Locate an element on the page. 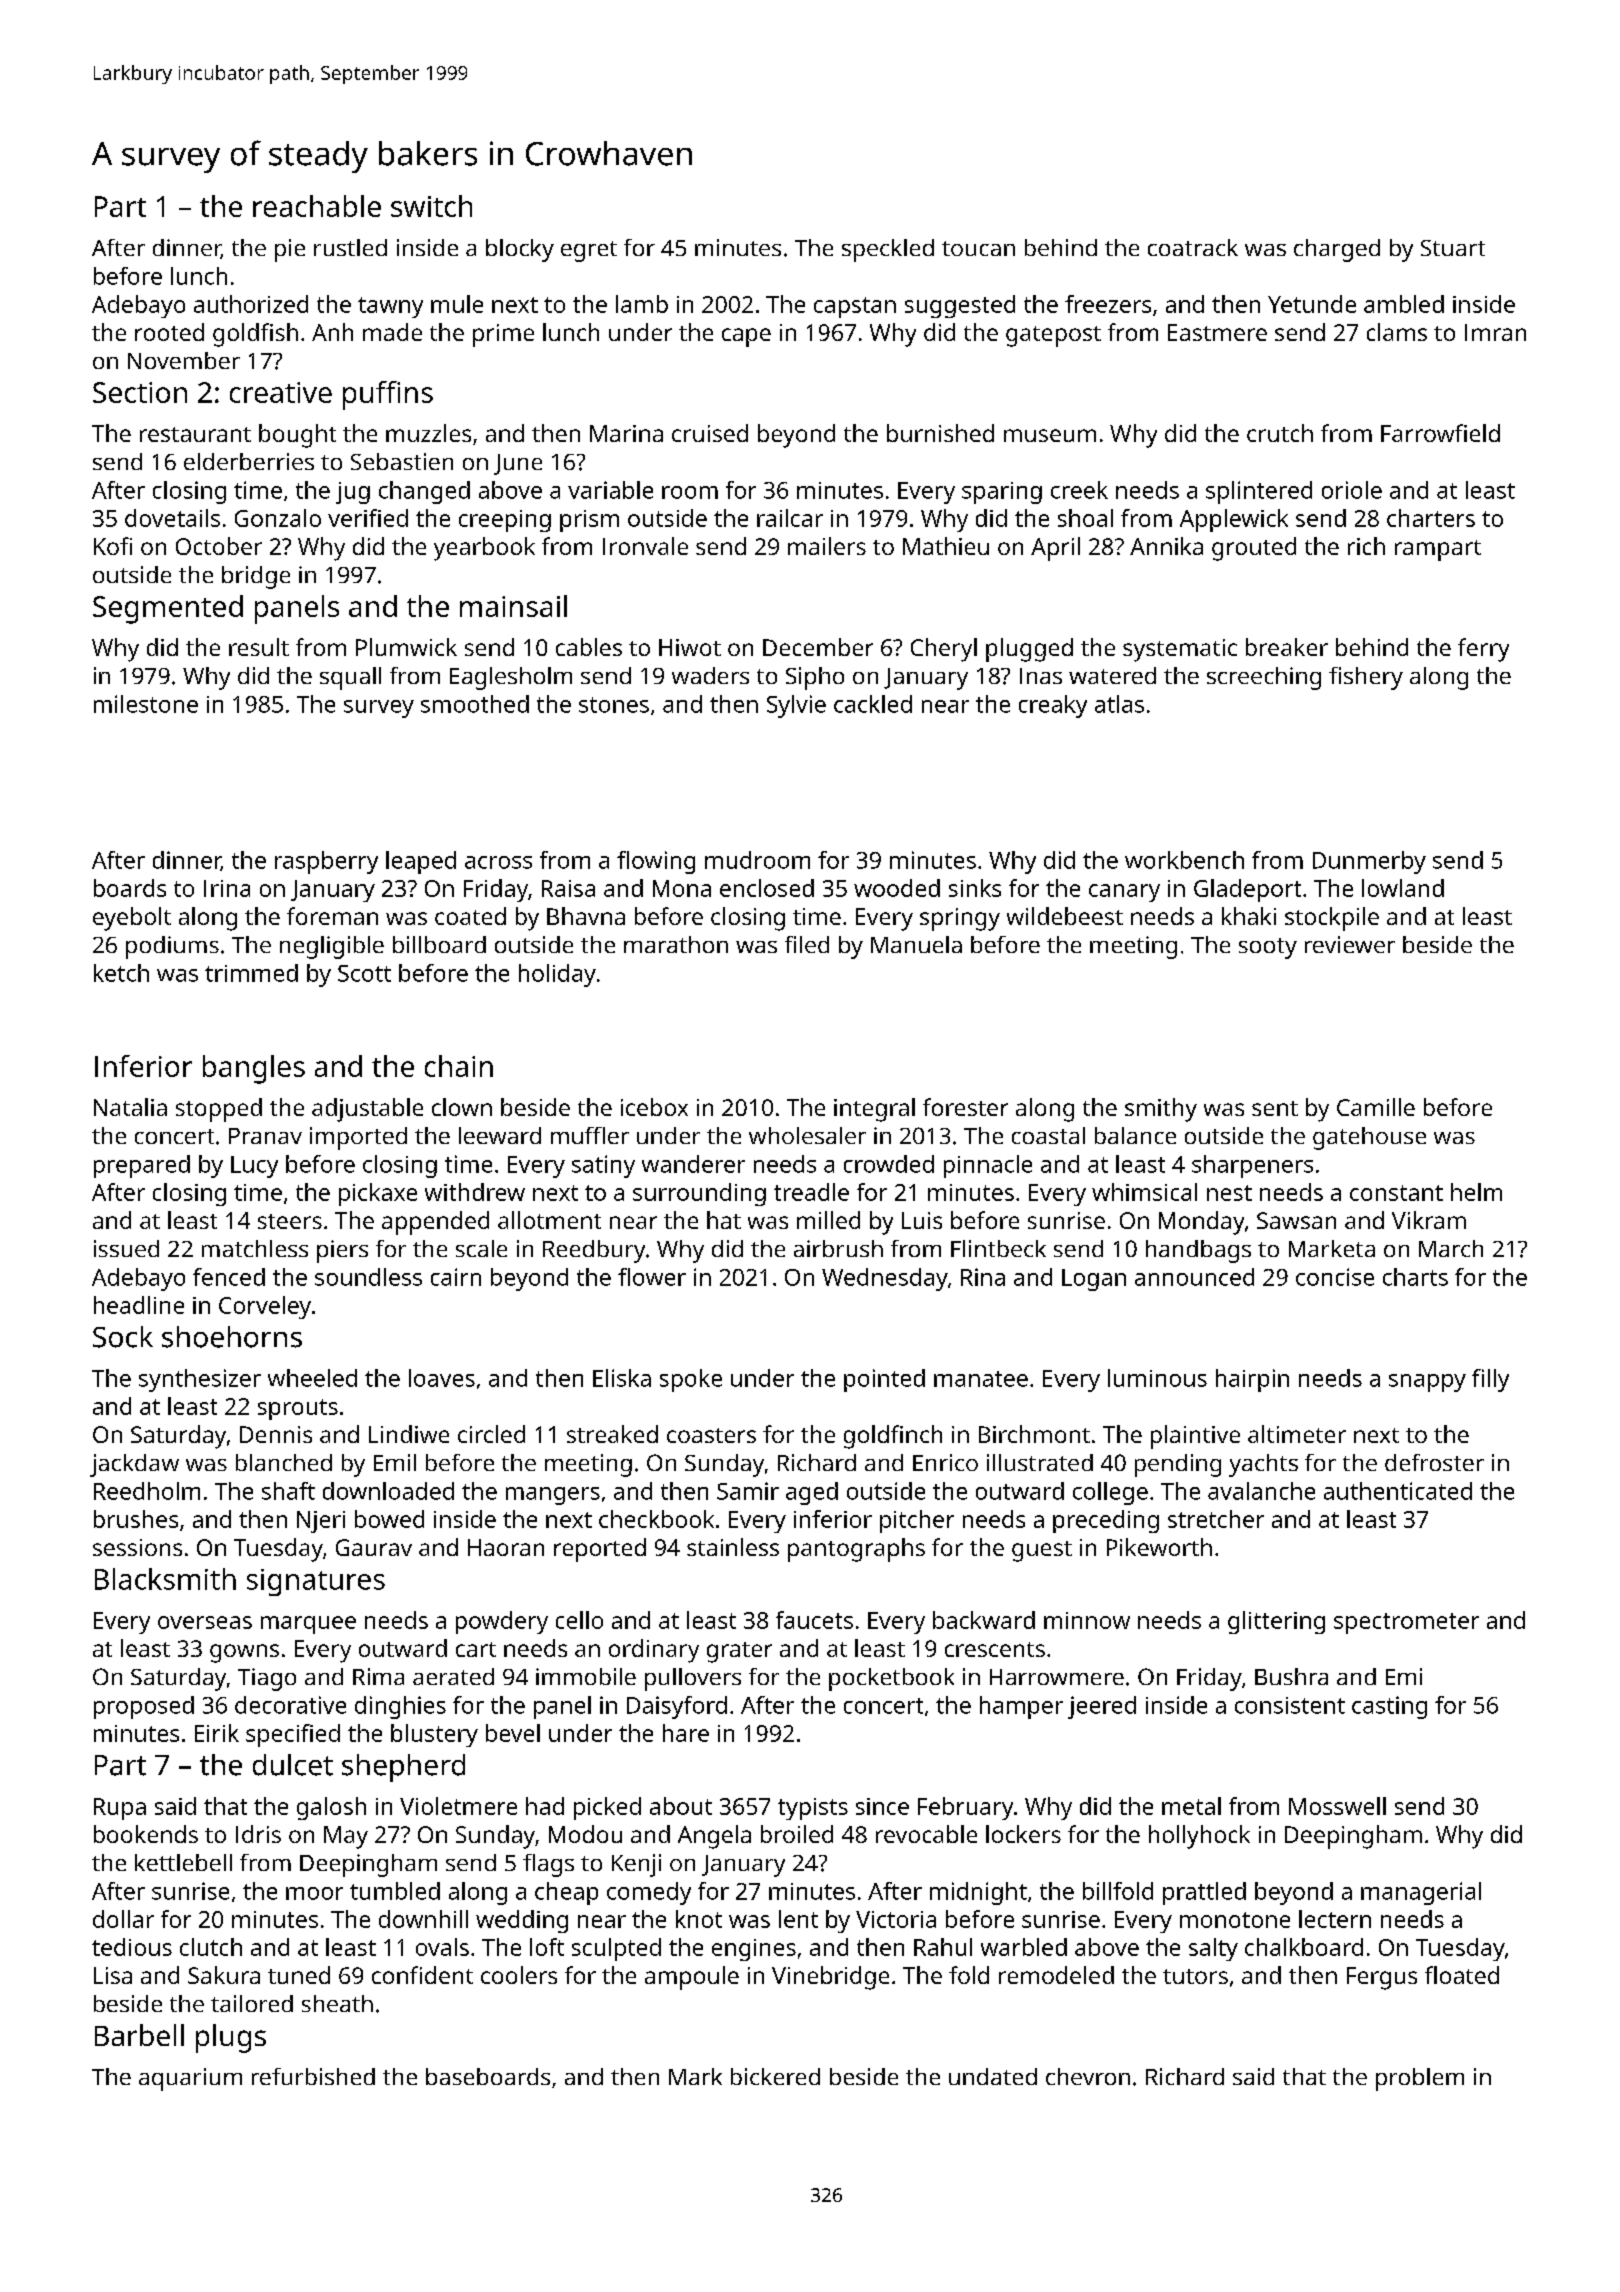 The image size is (1620, 2292). Imran is located at coordinates (1495, 332).
